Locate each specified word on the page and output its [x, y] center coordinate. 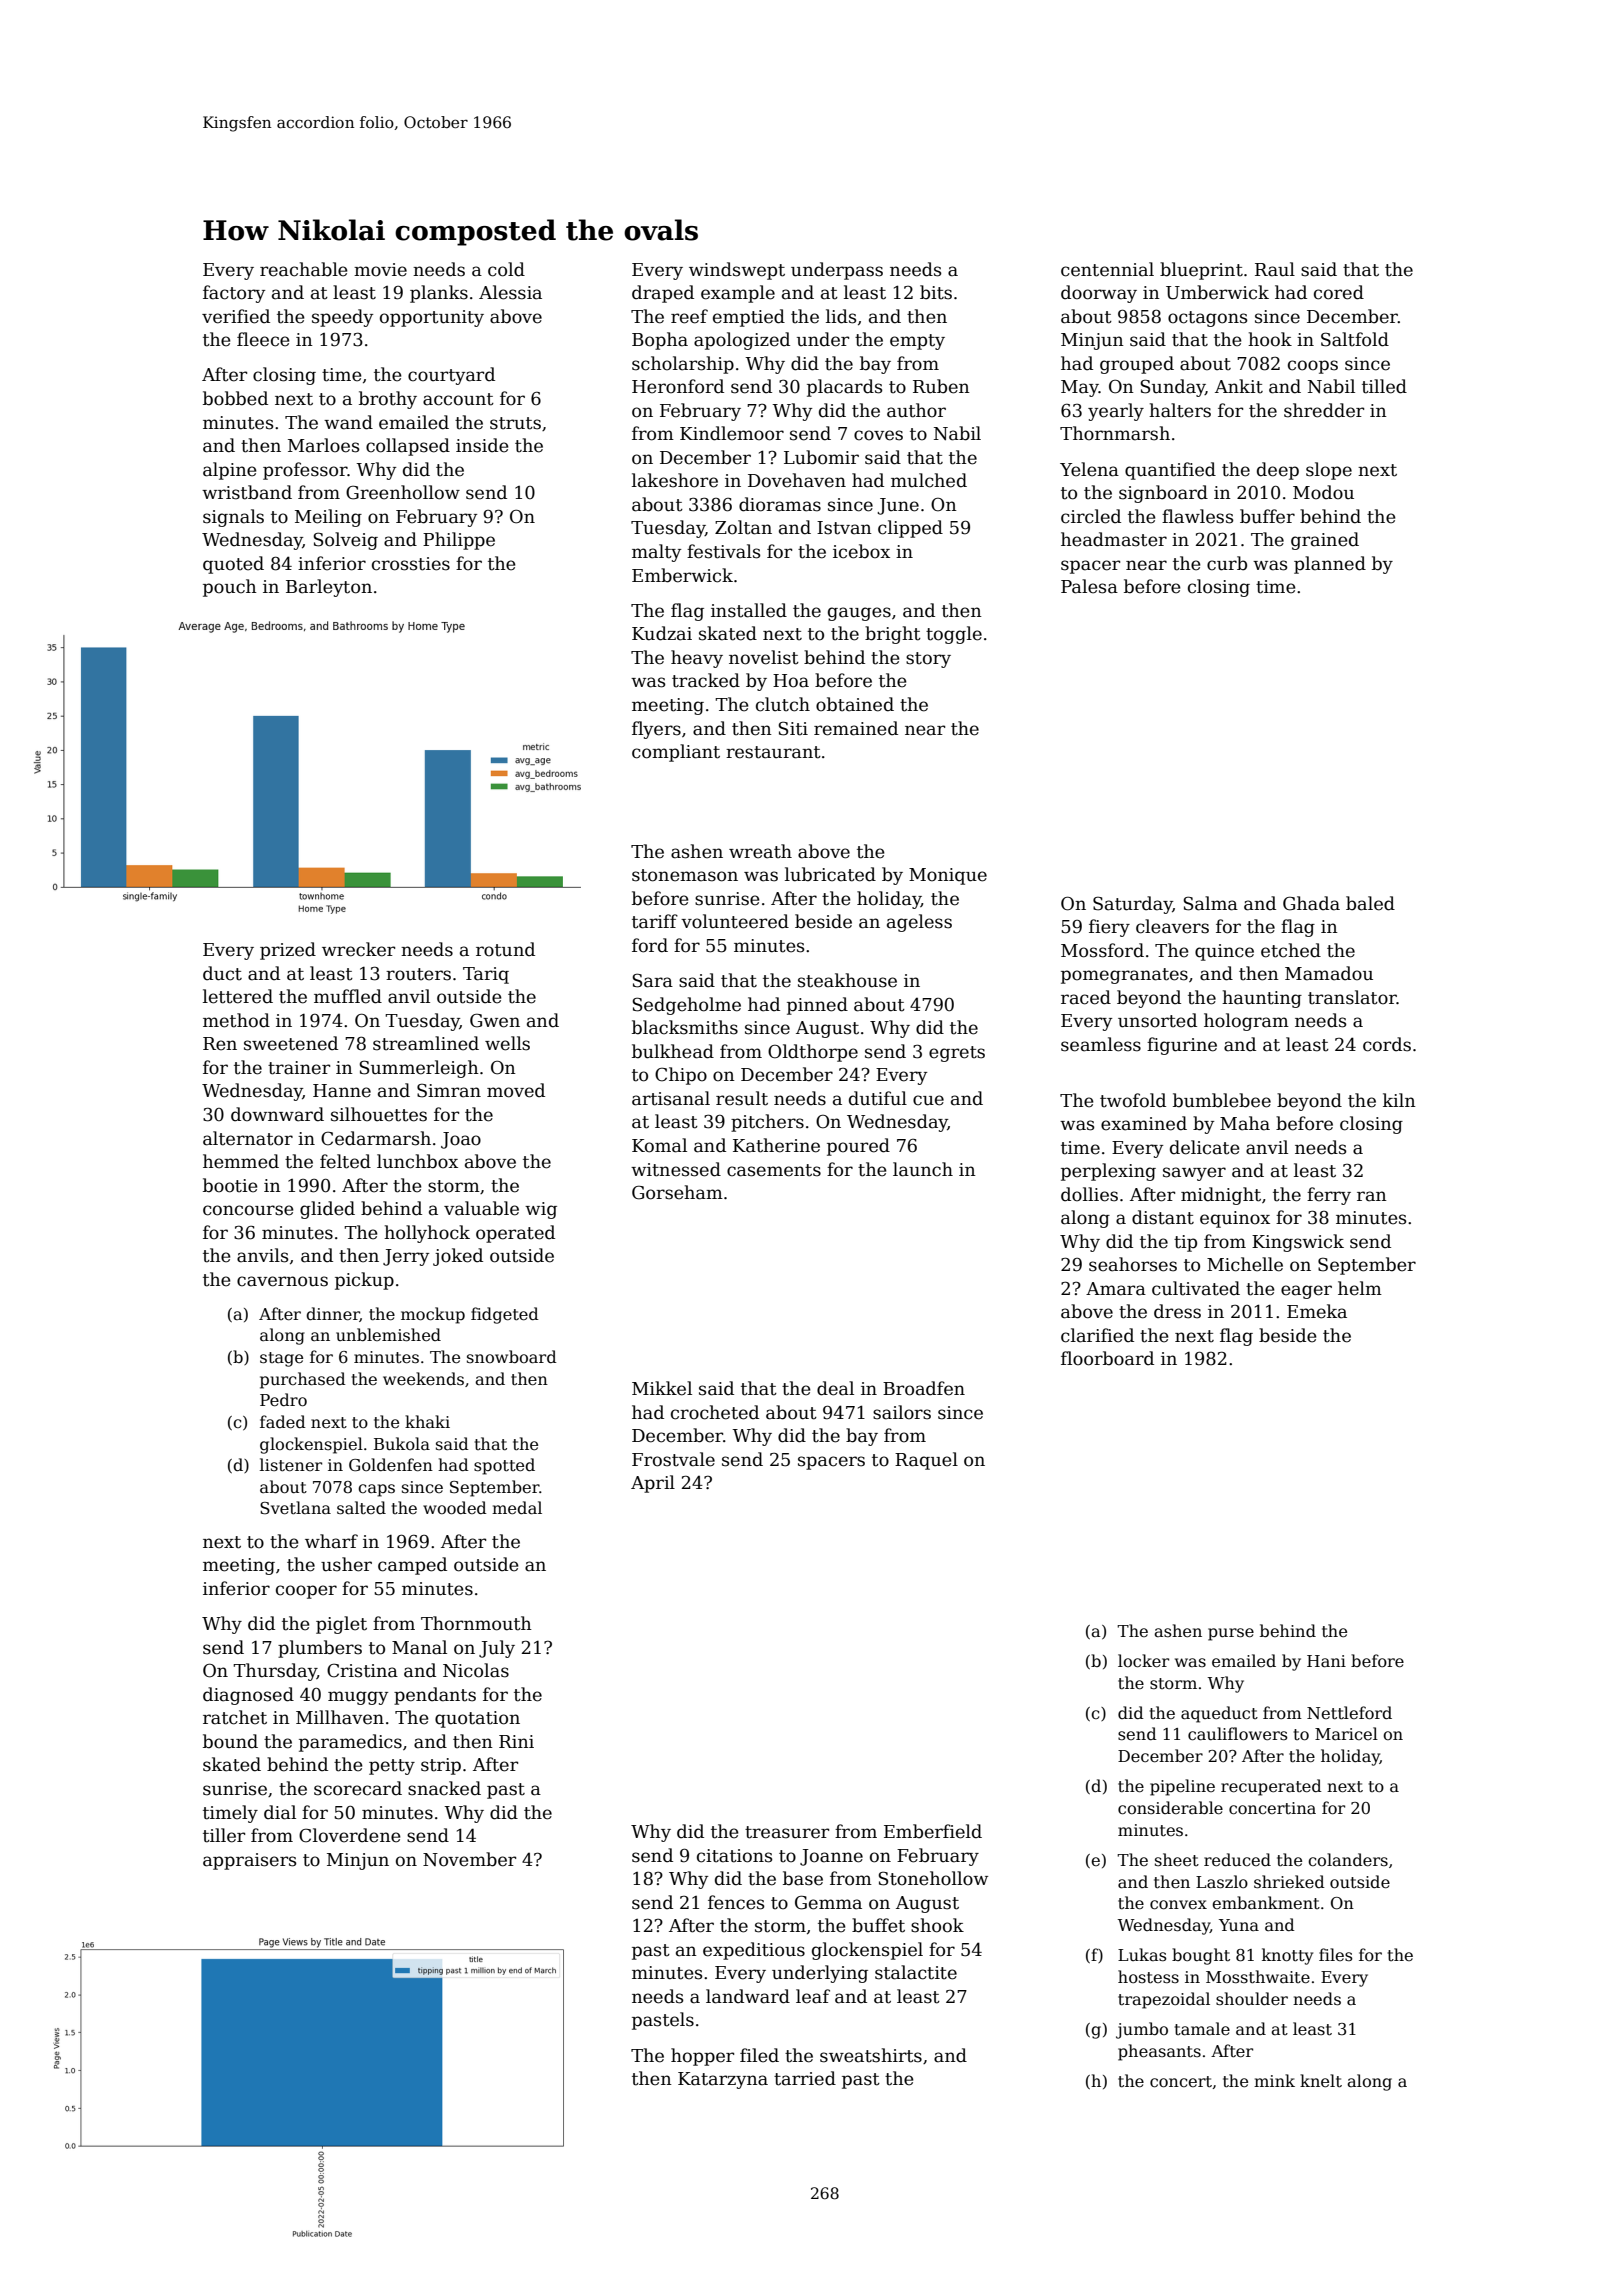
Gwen [495, 1020]
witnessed [676, 1169]
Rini [516, 1741]
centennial [1107, 269]
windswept [737, 271]
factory [234, 294]
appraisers [249, 1861]
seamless [1101, 1044]
